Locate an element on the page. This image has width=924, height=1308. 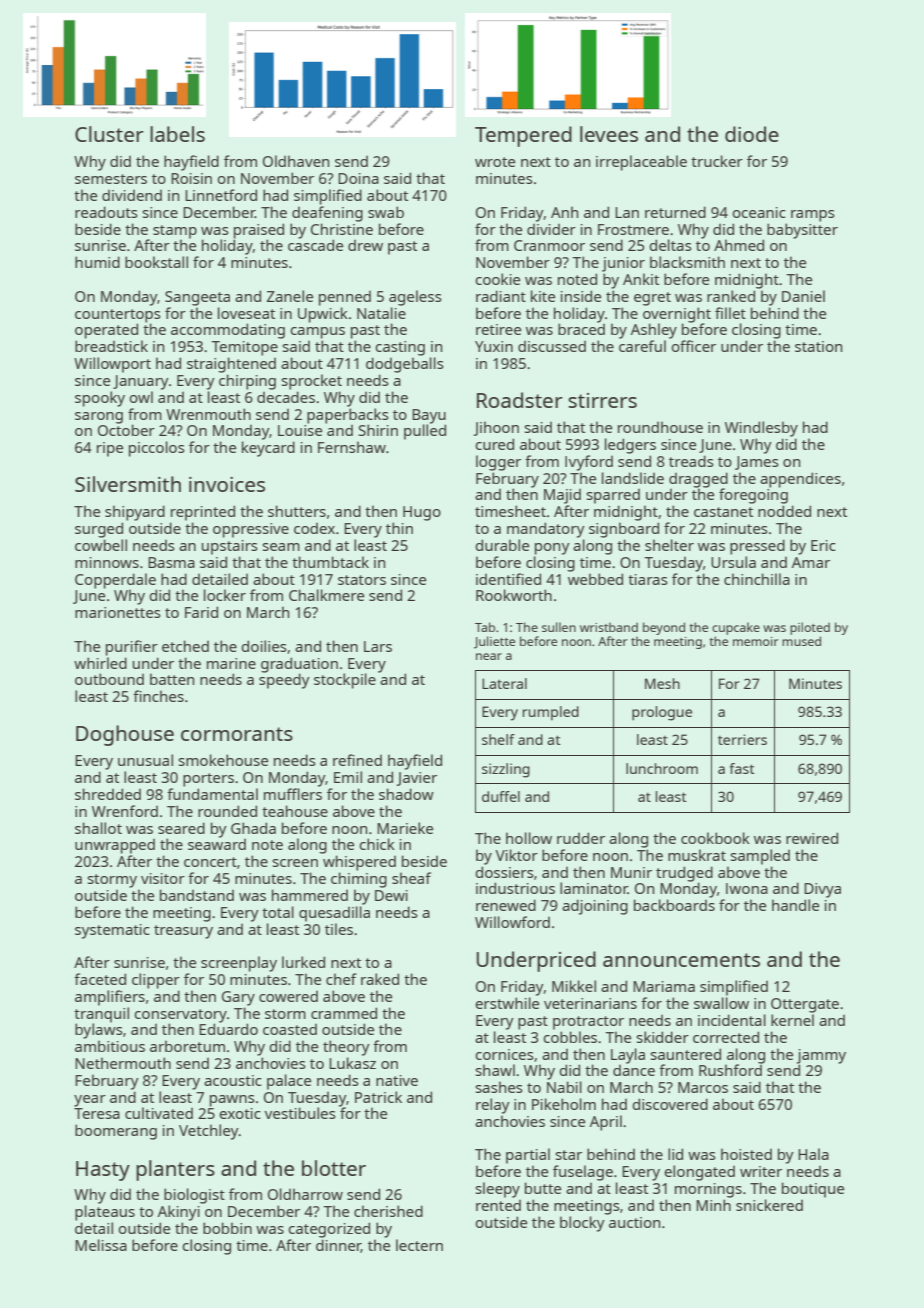
graduation is located at coordinates (299, 665).
